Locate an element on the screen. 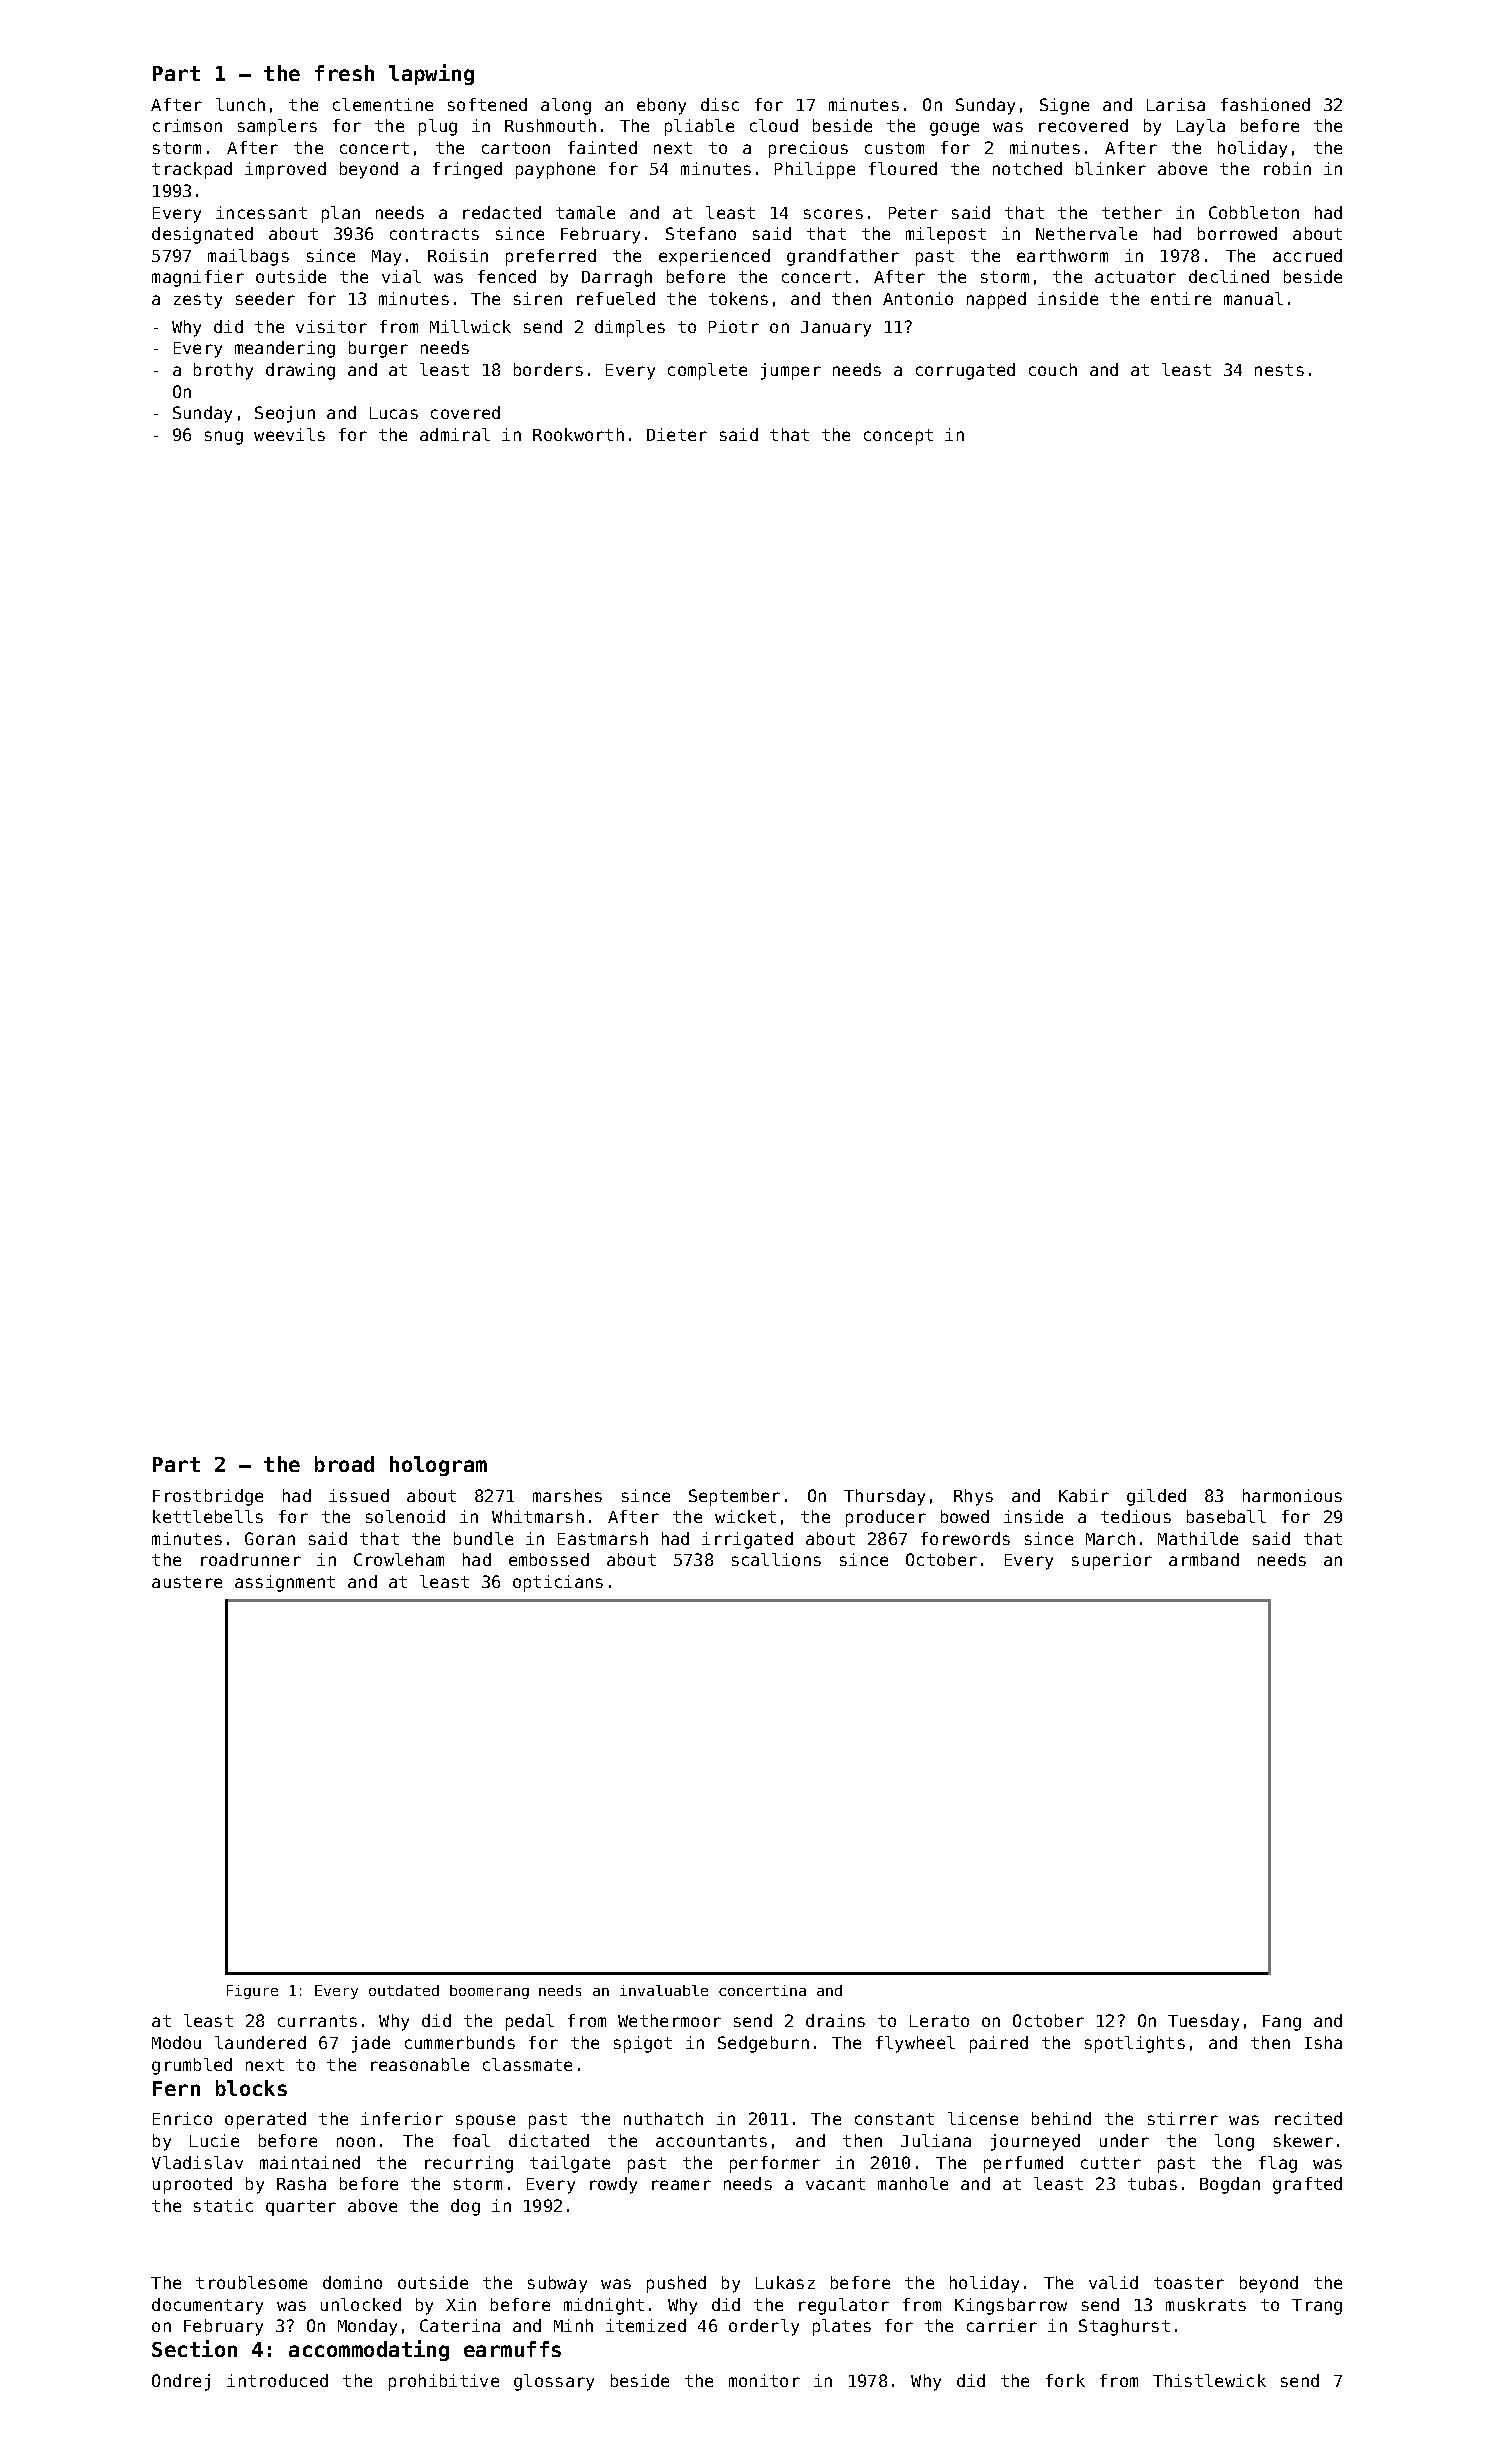 The height and width of the screenshot is (2464, 1496). invaluable is located at coordinates (664, 1990).
